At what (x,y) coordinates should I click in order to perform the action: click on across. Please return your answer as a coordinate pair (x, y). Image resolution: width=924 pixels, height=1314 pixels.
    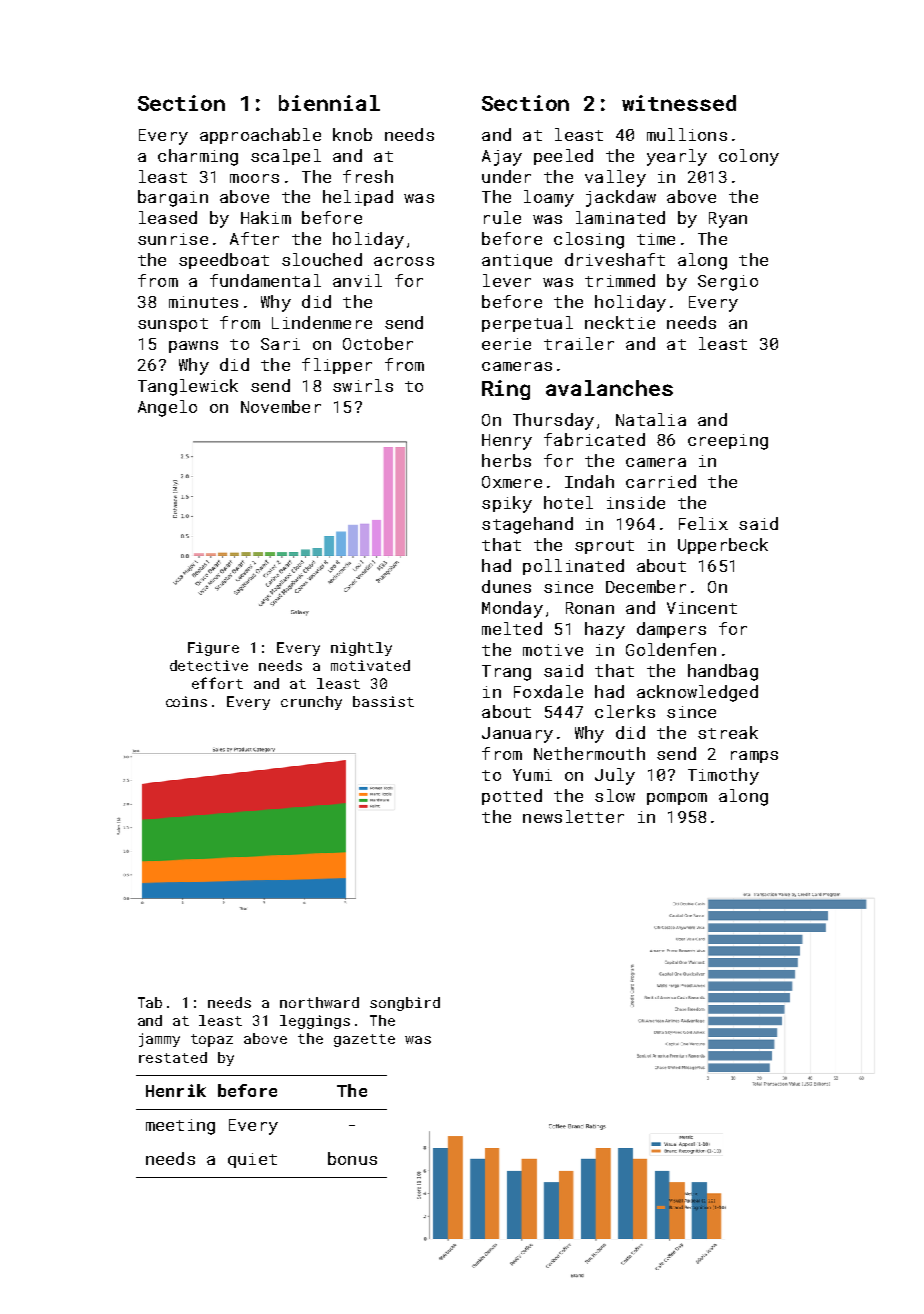
    Looking at the image, I should click on (404, 261).
